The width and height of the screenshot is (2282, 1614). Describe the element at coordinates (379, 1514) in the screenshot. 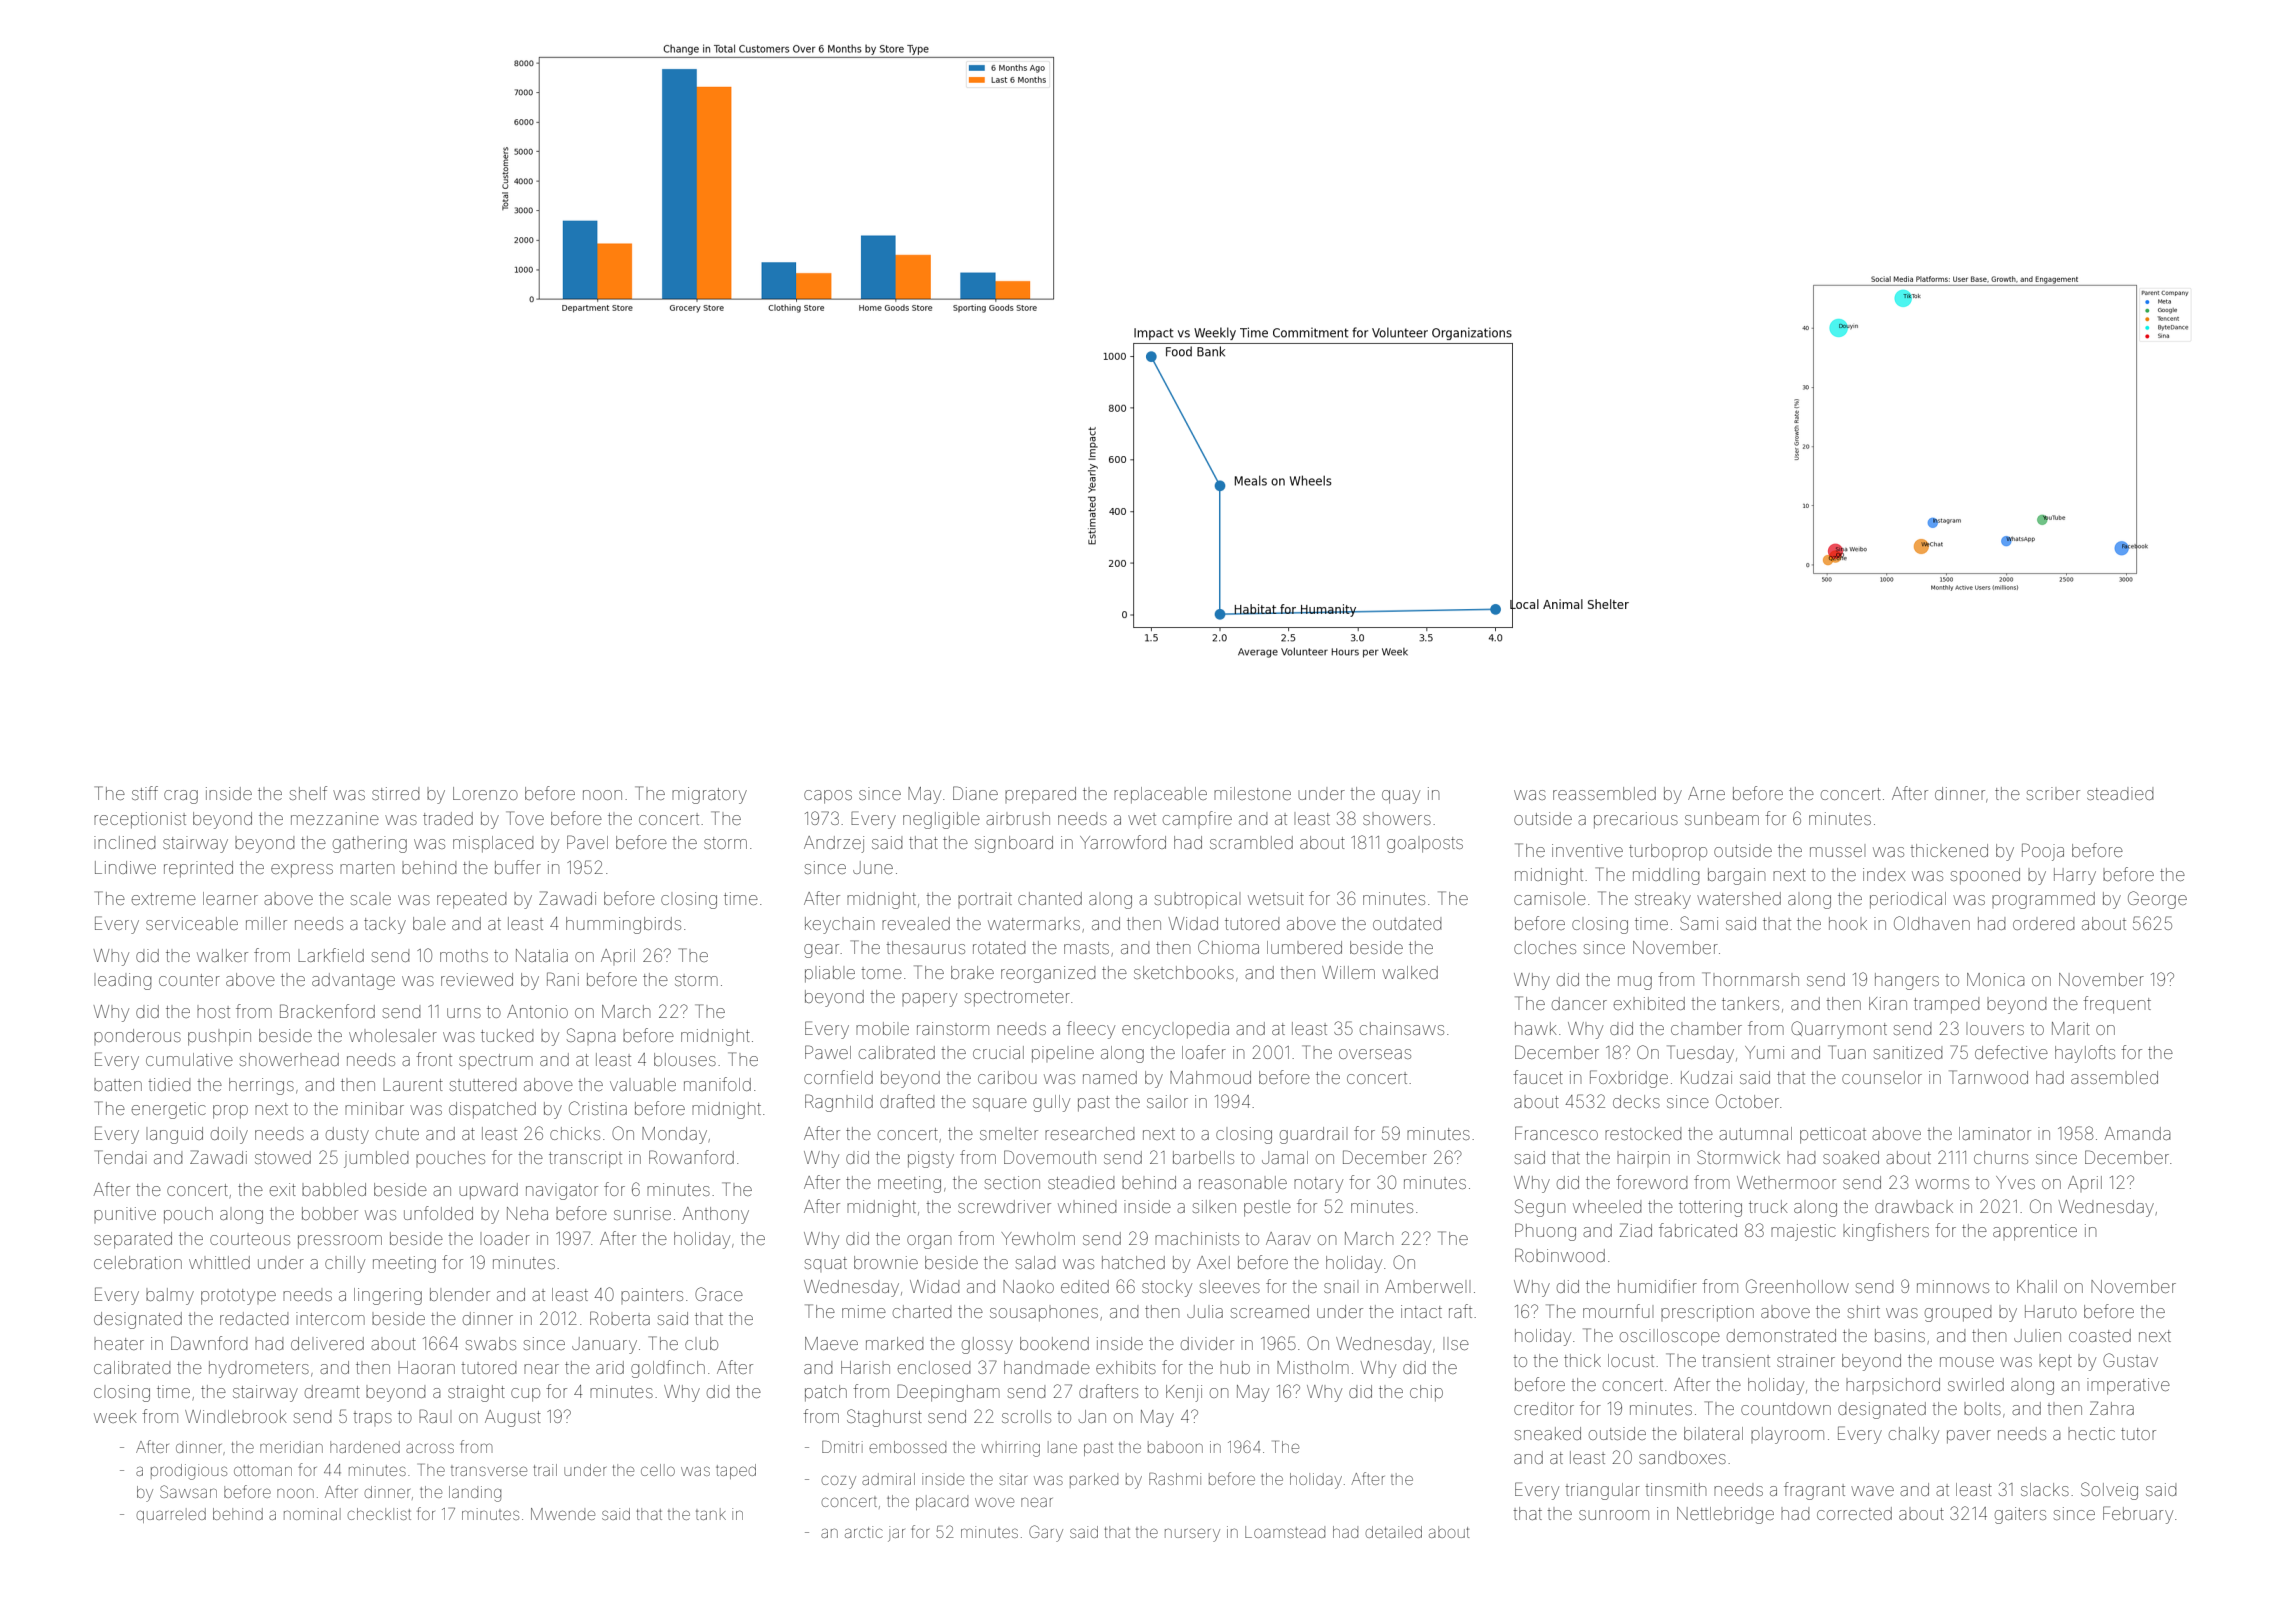

I see `checklist` at that location.
